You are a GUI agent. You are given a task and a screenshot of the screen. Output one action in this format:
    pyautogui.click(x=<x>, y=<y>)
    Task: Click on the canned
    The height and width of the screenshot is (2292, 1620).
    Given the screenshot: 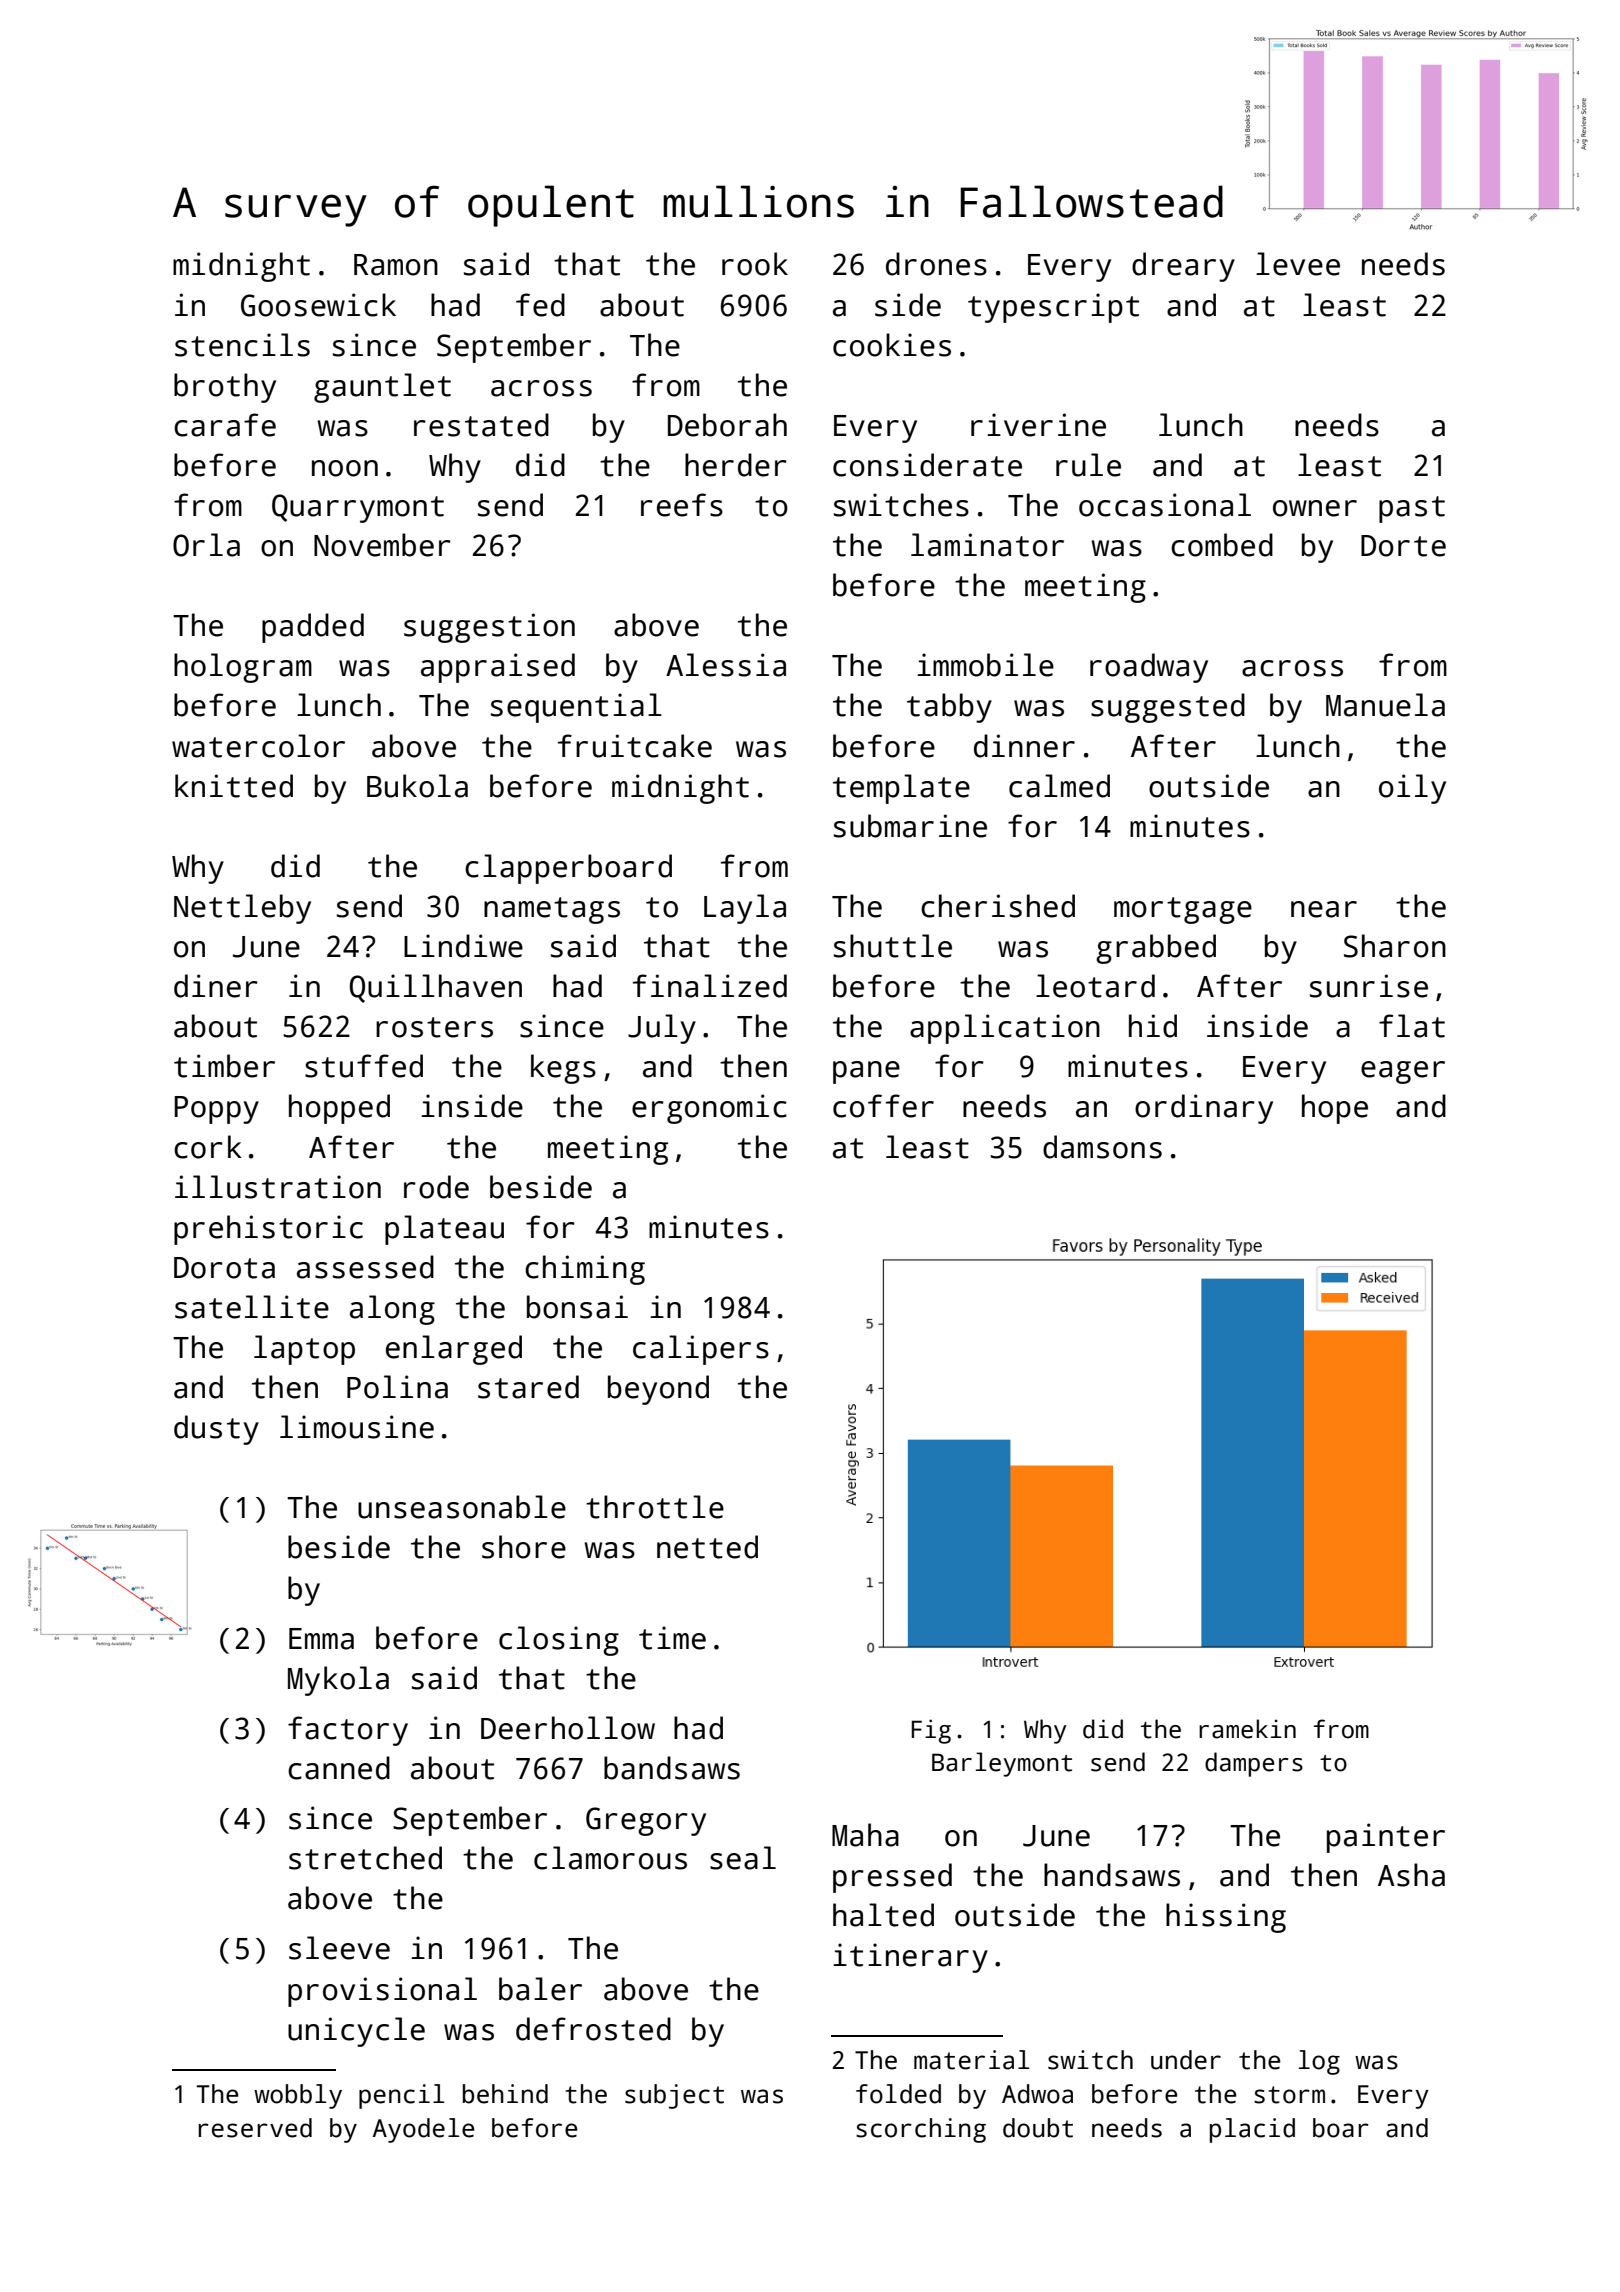 What is the action you would take?
    pyautogui.click(x=339, y=1768)
